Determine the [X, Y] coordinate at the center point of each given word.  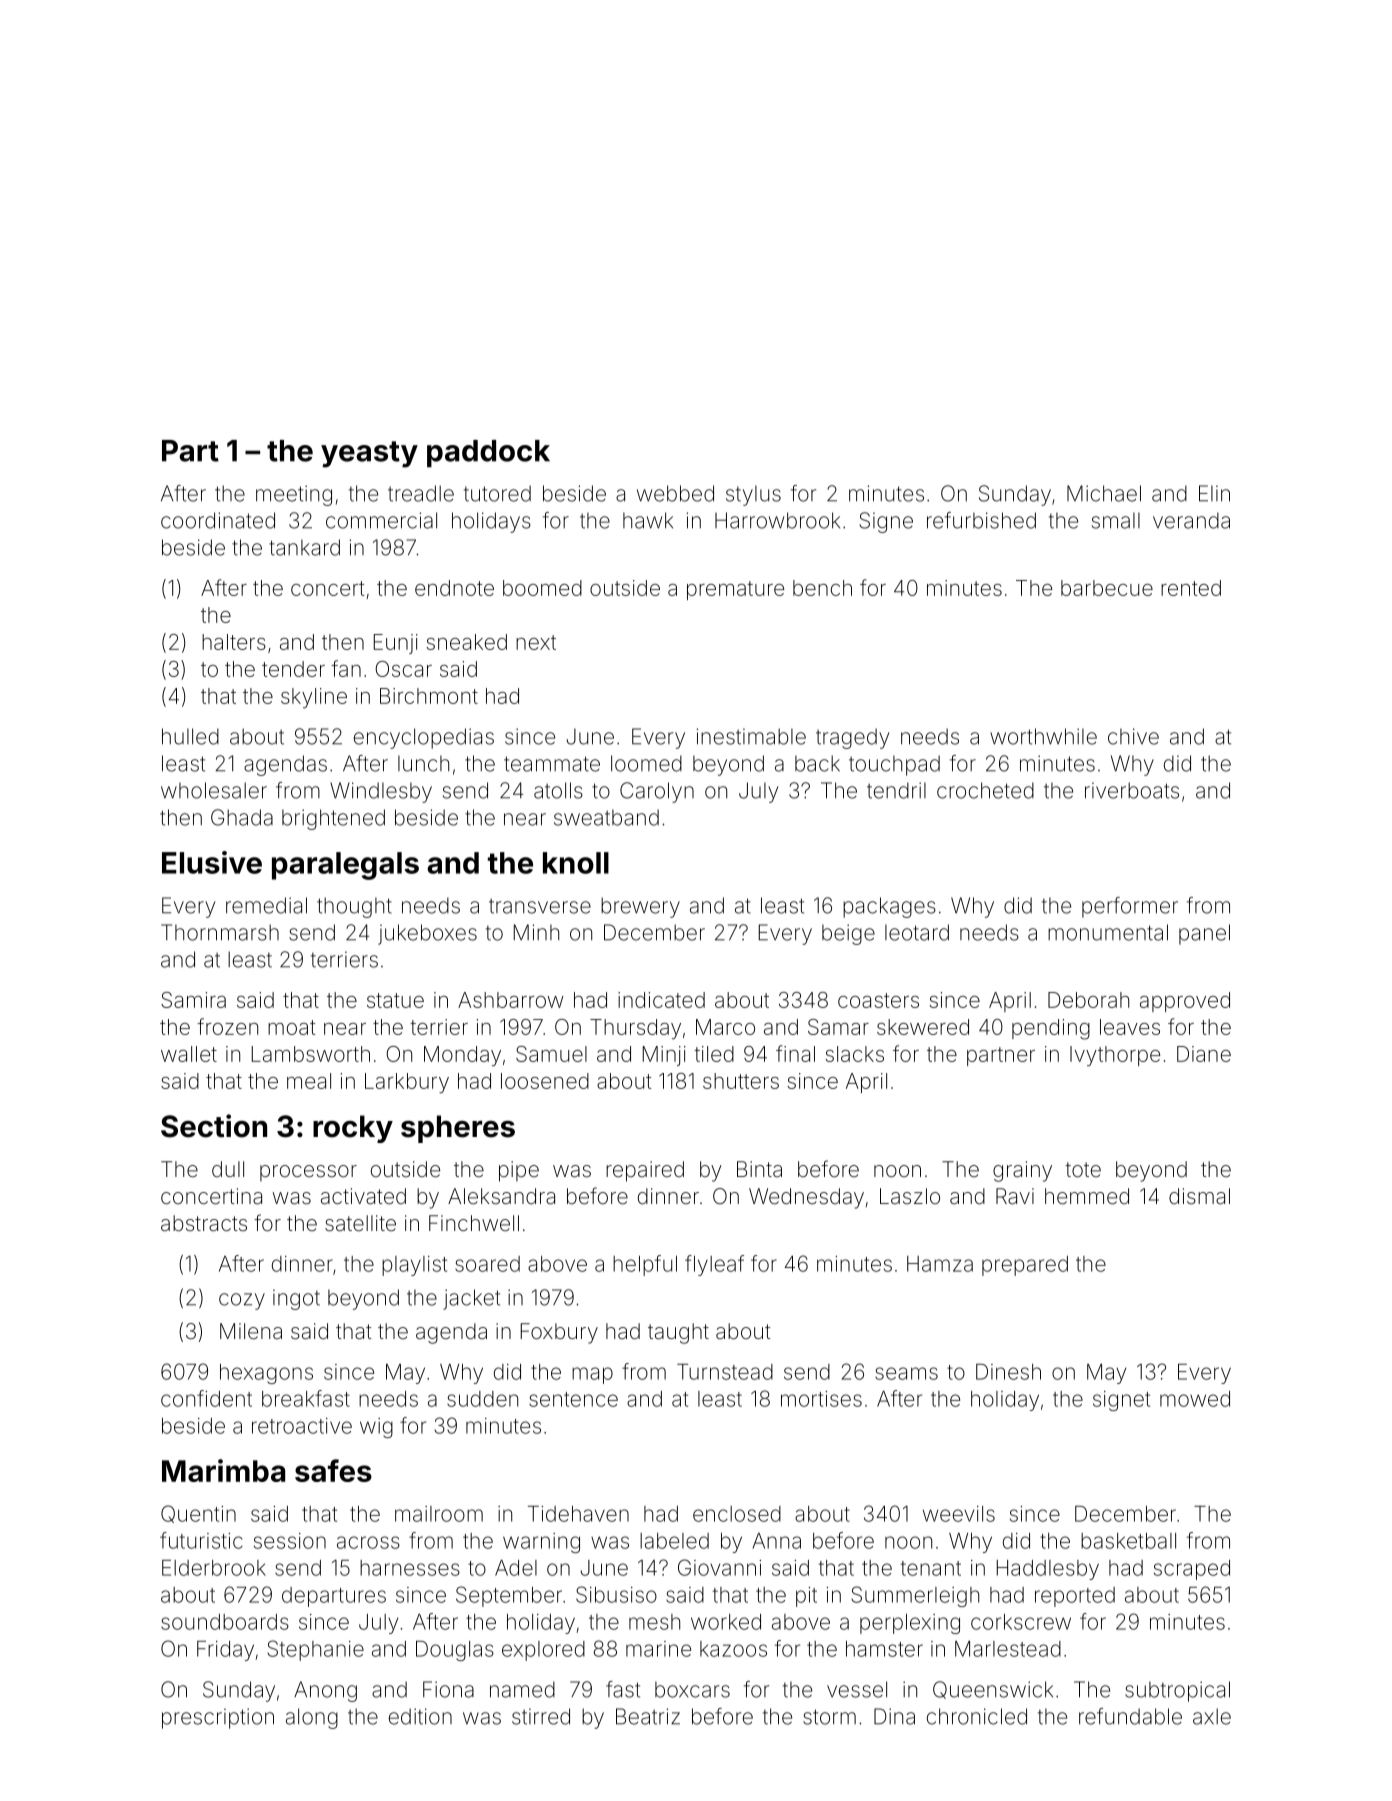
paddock [488, 454]
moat [291, 1027]
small [1116, 520]
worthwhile [1043, 736]
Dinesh [1008, 1372]
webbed [675, 493]
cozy [242, 1301]
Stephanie [315, 1650]
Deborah [1088, 1000]
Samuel [551, 1054]
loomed [646, 763]
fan [346, 668]
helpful [645, 1265]
